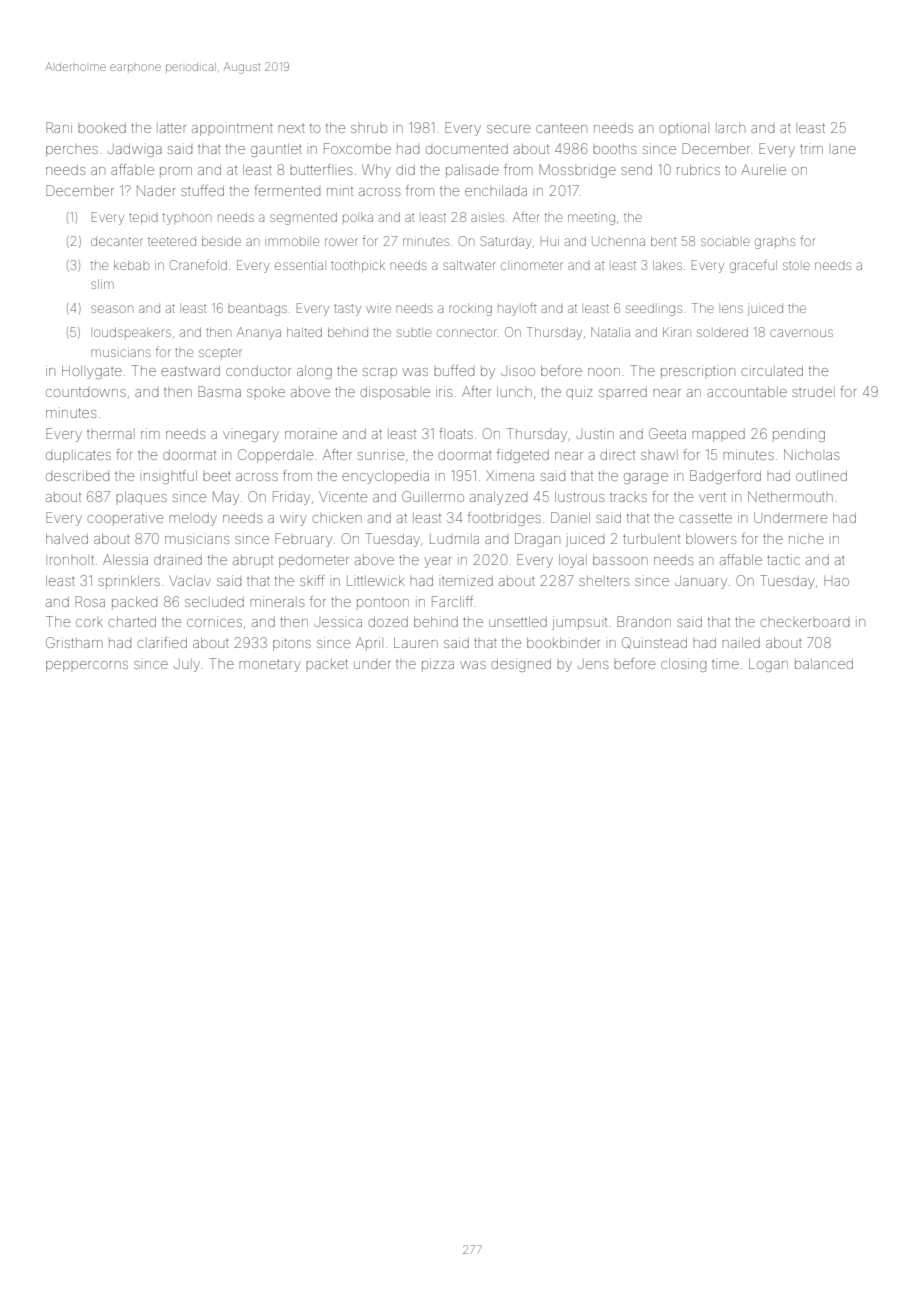 This image has width=924, height=1308. What do you see at coordinates (732, 309) in the image?
I see `lens` at bounding box center [732, 309].
